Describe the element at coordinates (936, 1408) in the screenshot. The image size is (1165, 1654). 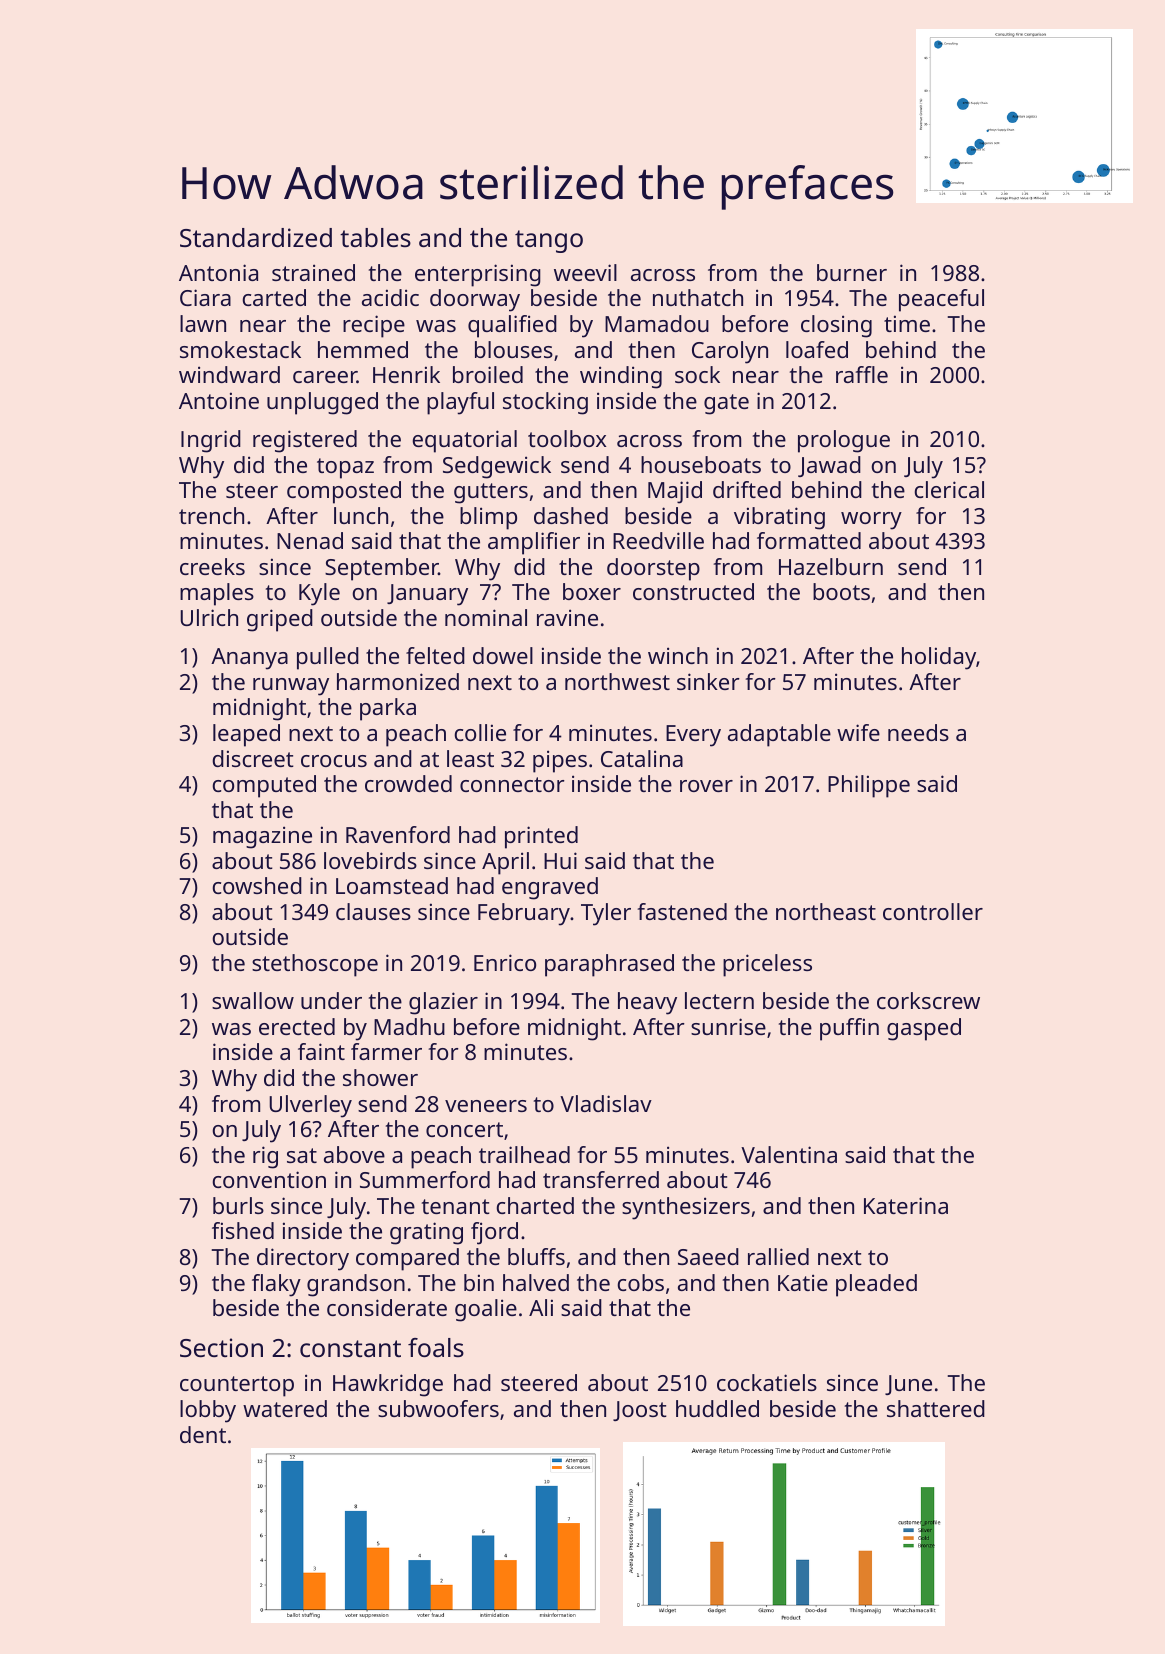
I see `shattered` at that location.
